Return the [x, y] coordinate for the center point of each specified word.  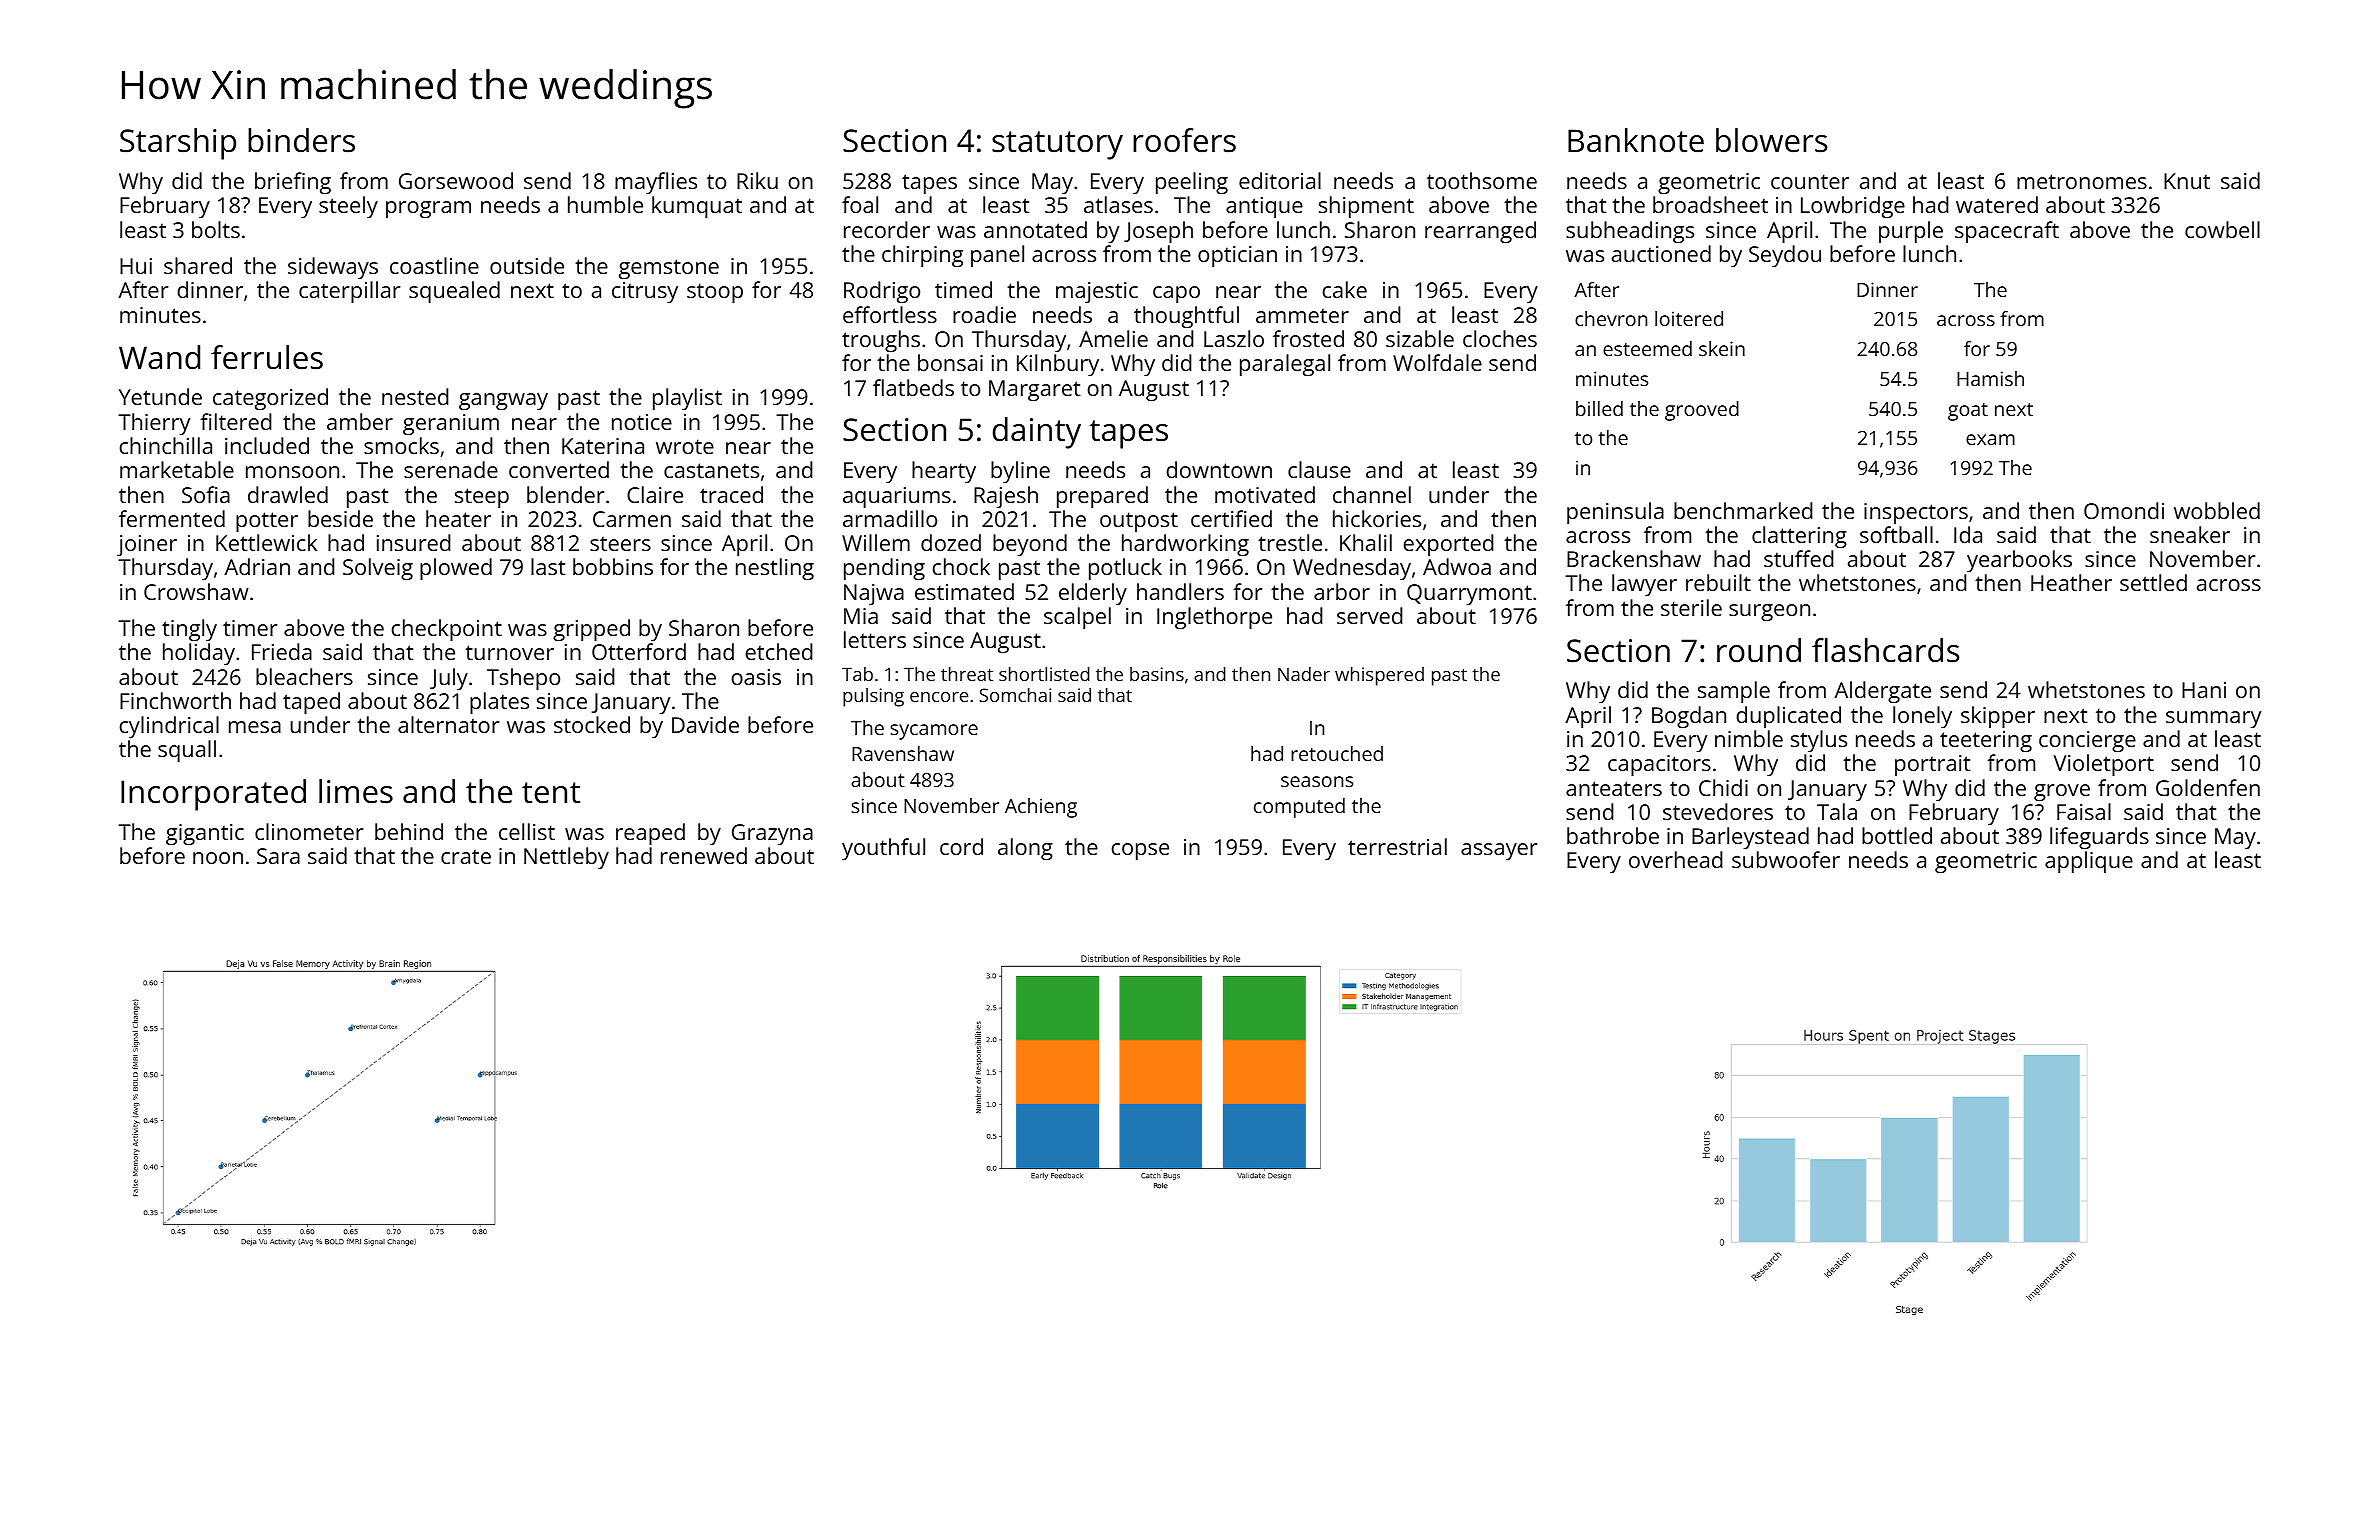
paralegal [1285, 365]
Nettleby [566, 858]
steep [482, 498]
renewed [704, 855]
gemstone [669, 269]
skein [1722, 348]
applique [2089, 862]
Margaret [1035, 390]
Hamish [1990, 378]
